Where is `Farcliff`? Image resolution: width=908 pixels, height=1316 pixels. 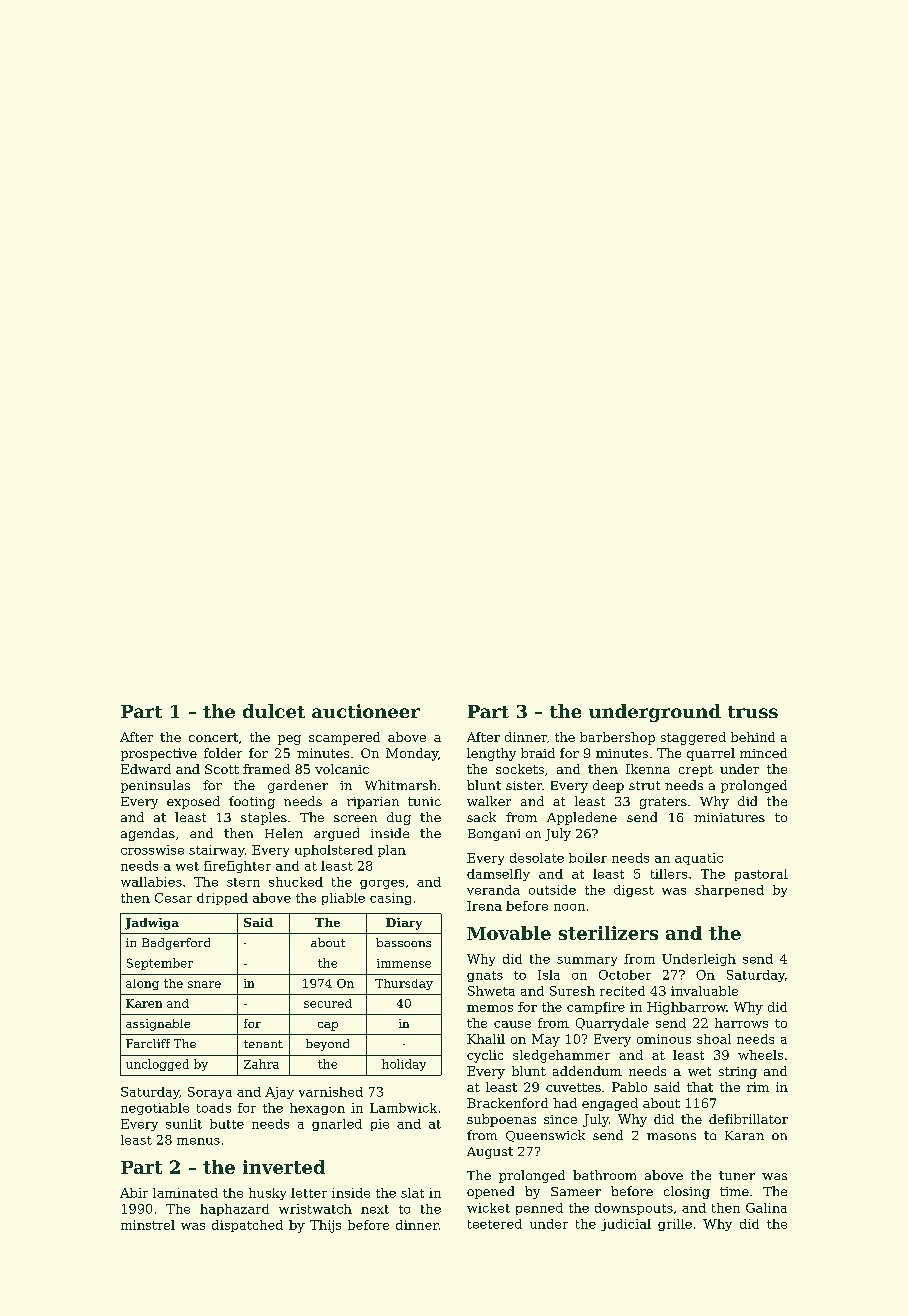
Farcliff is located at coordinates (148, 1043).
